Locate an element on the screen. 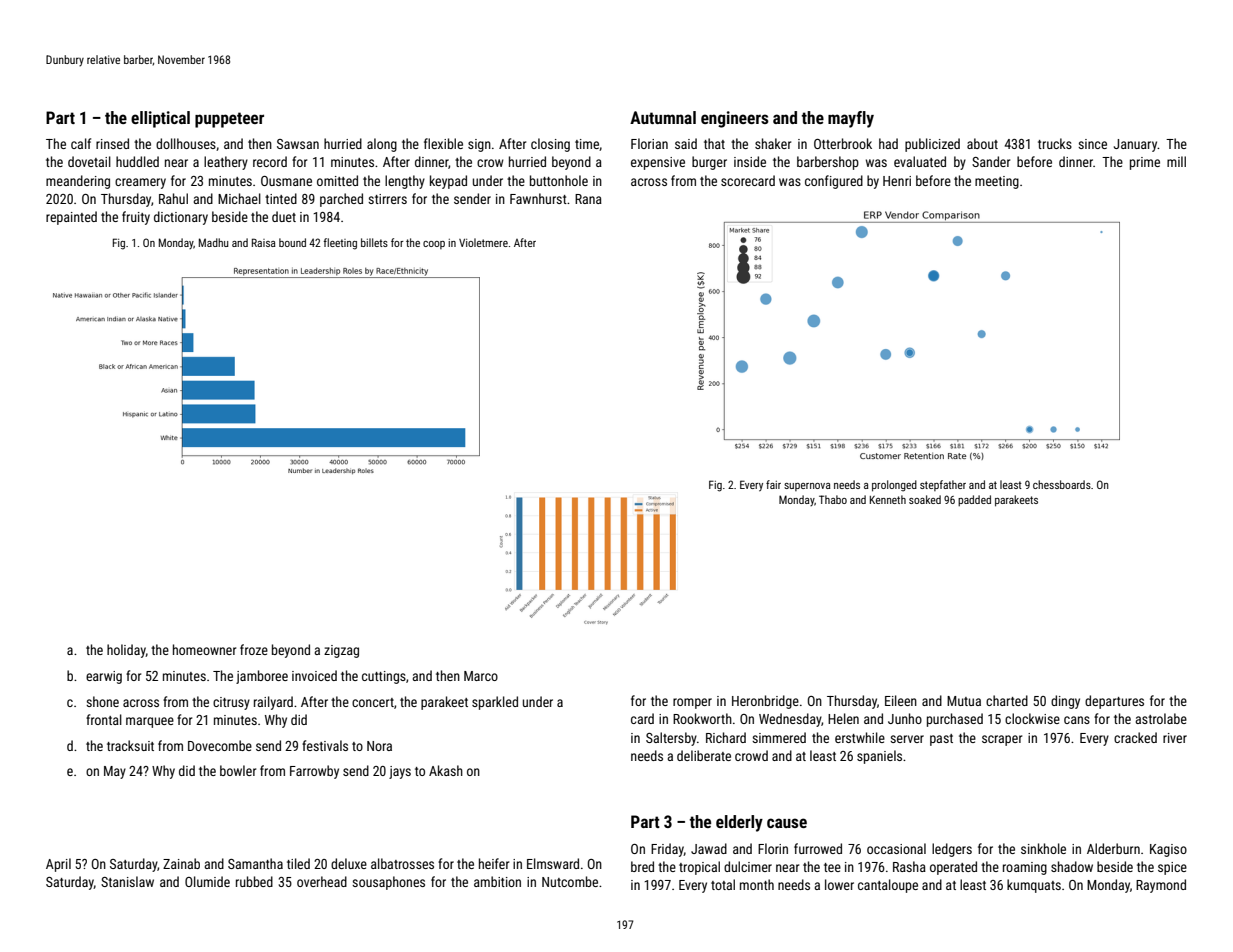  puppeteer is located at coordinates (229, 120).
